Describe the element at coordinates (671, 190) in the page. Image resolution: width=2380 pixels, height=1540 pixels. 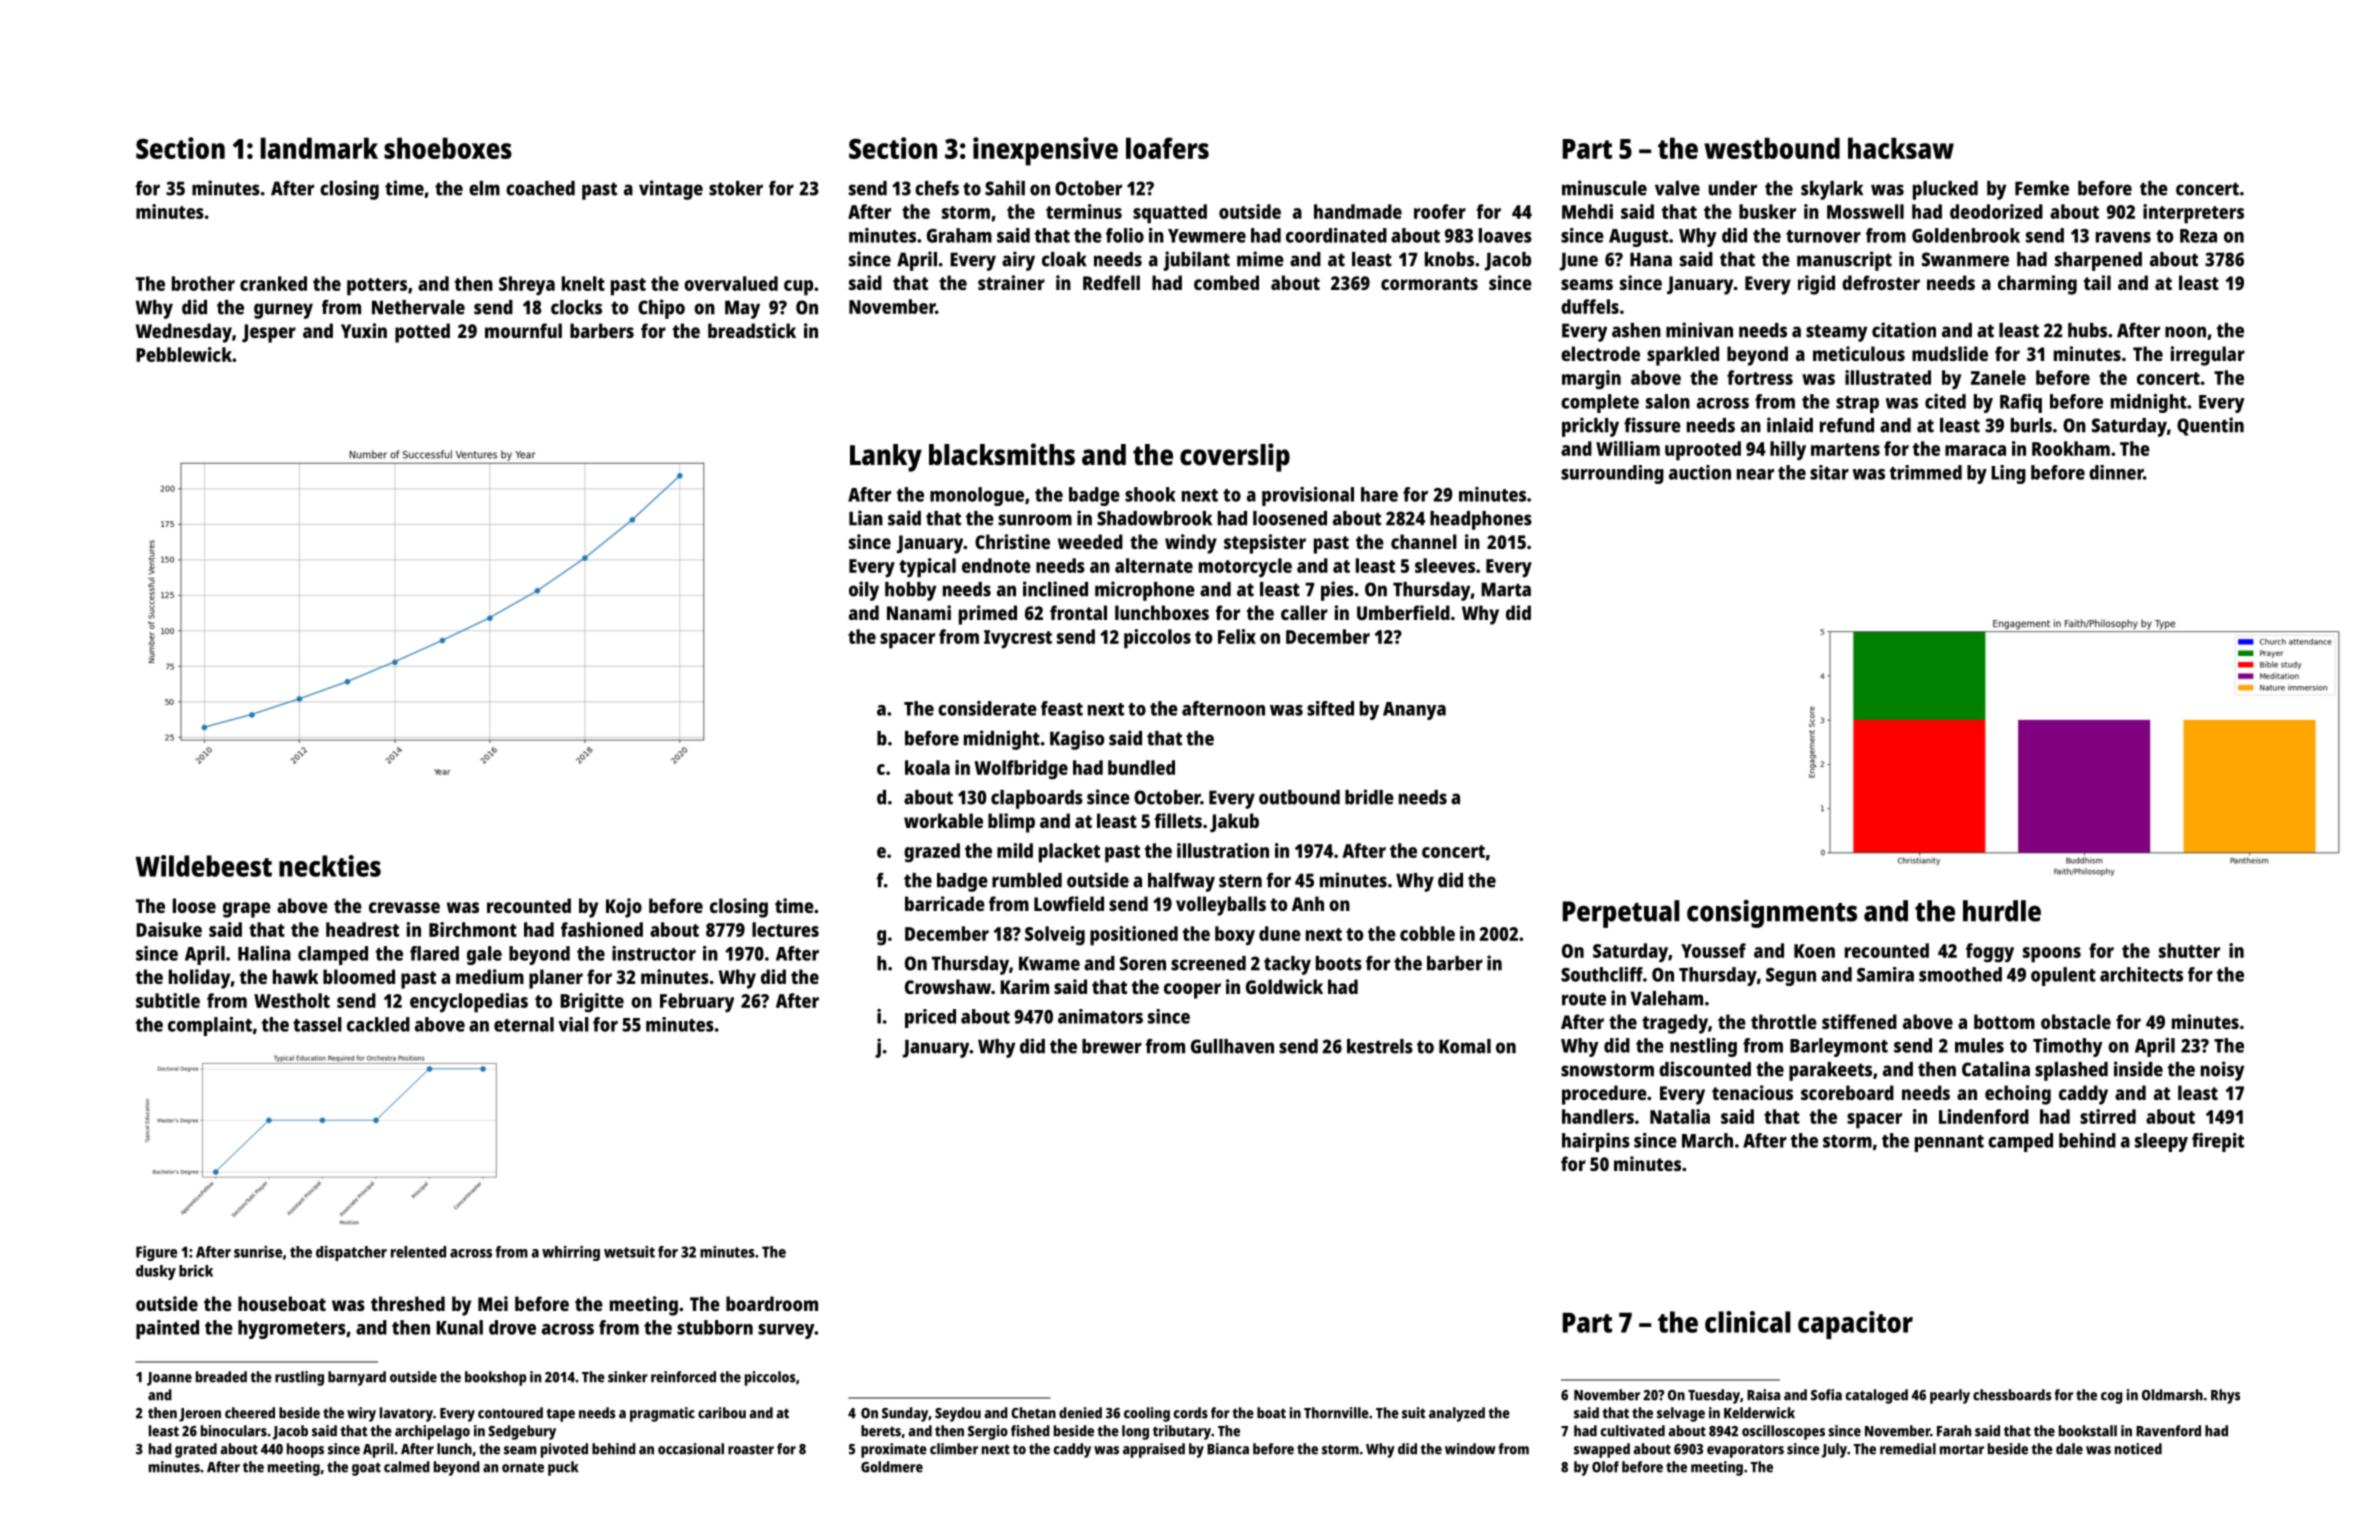
I see `vintage` at that location.
